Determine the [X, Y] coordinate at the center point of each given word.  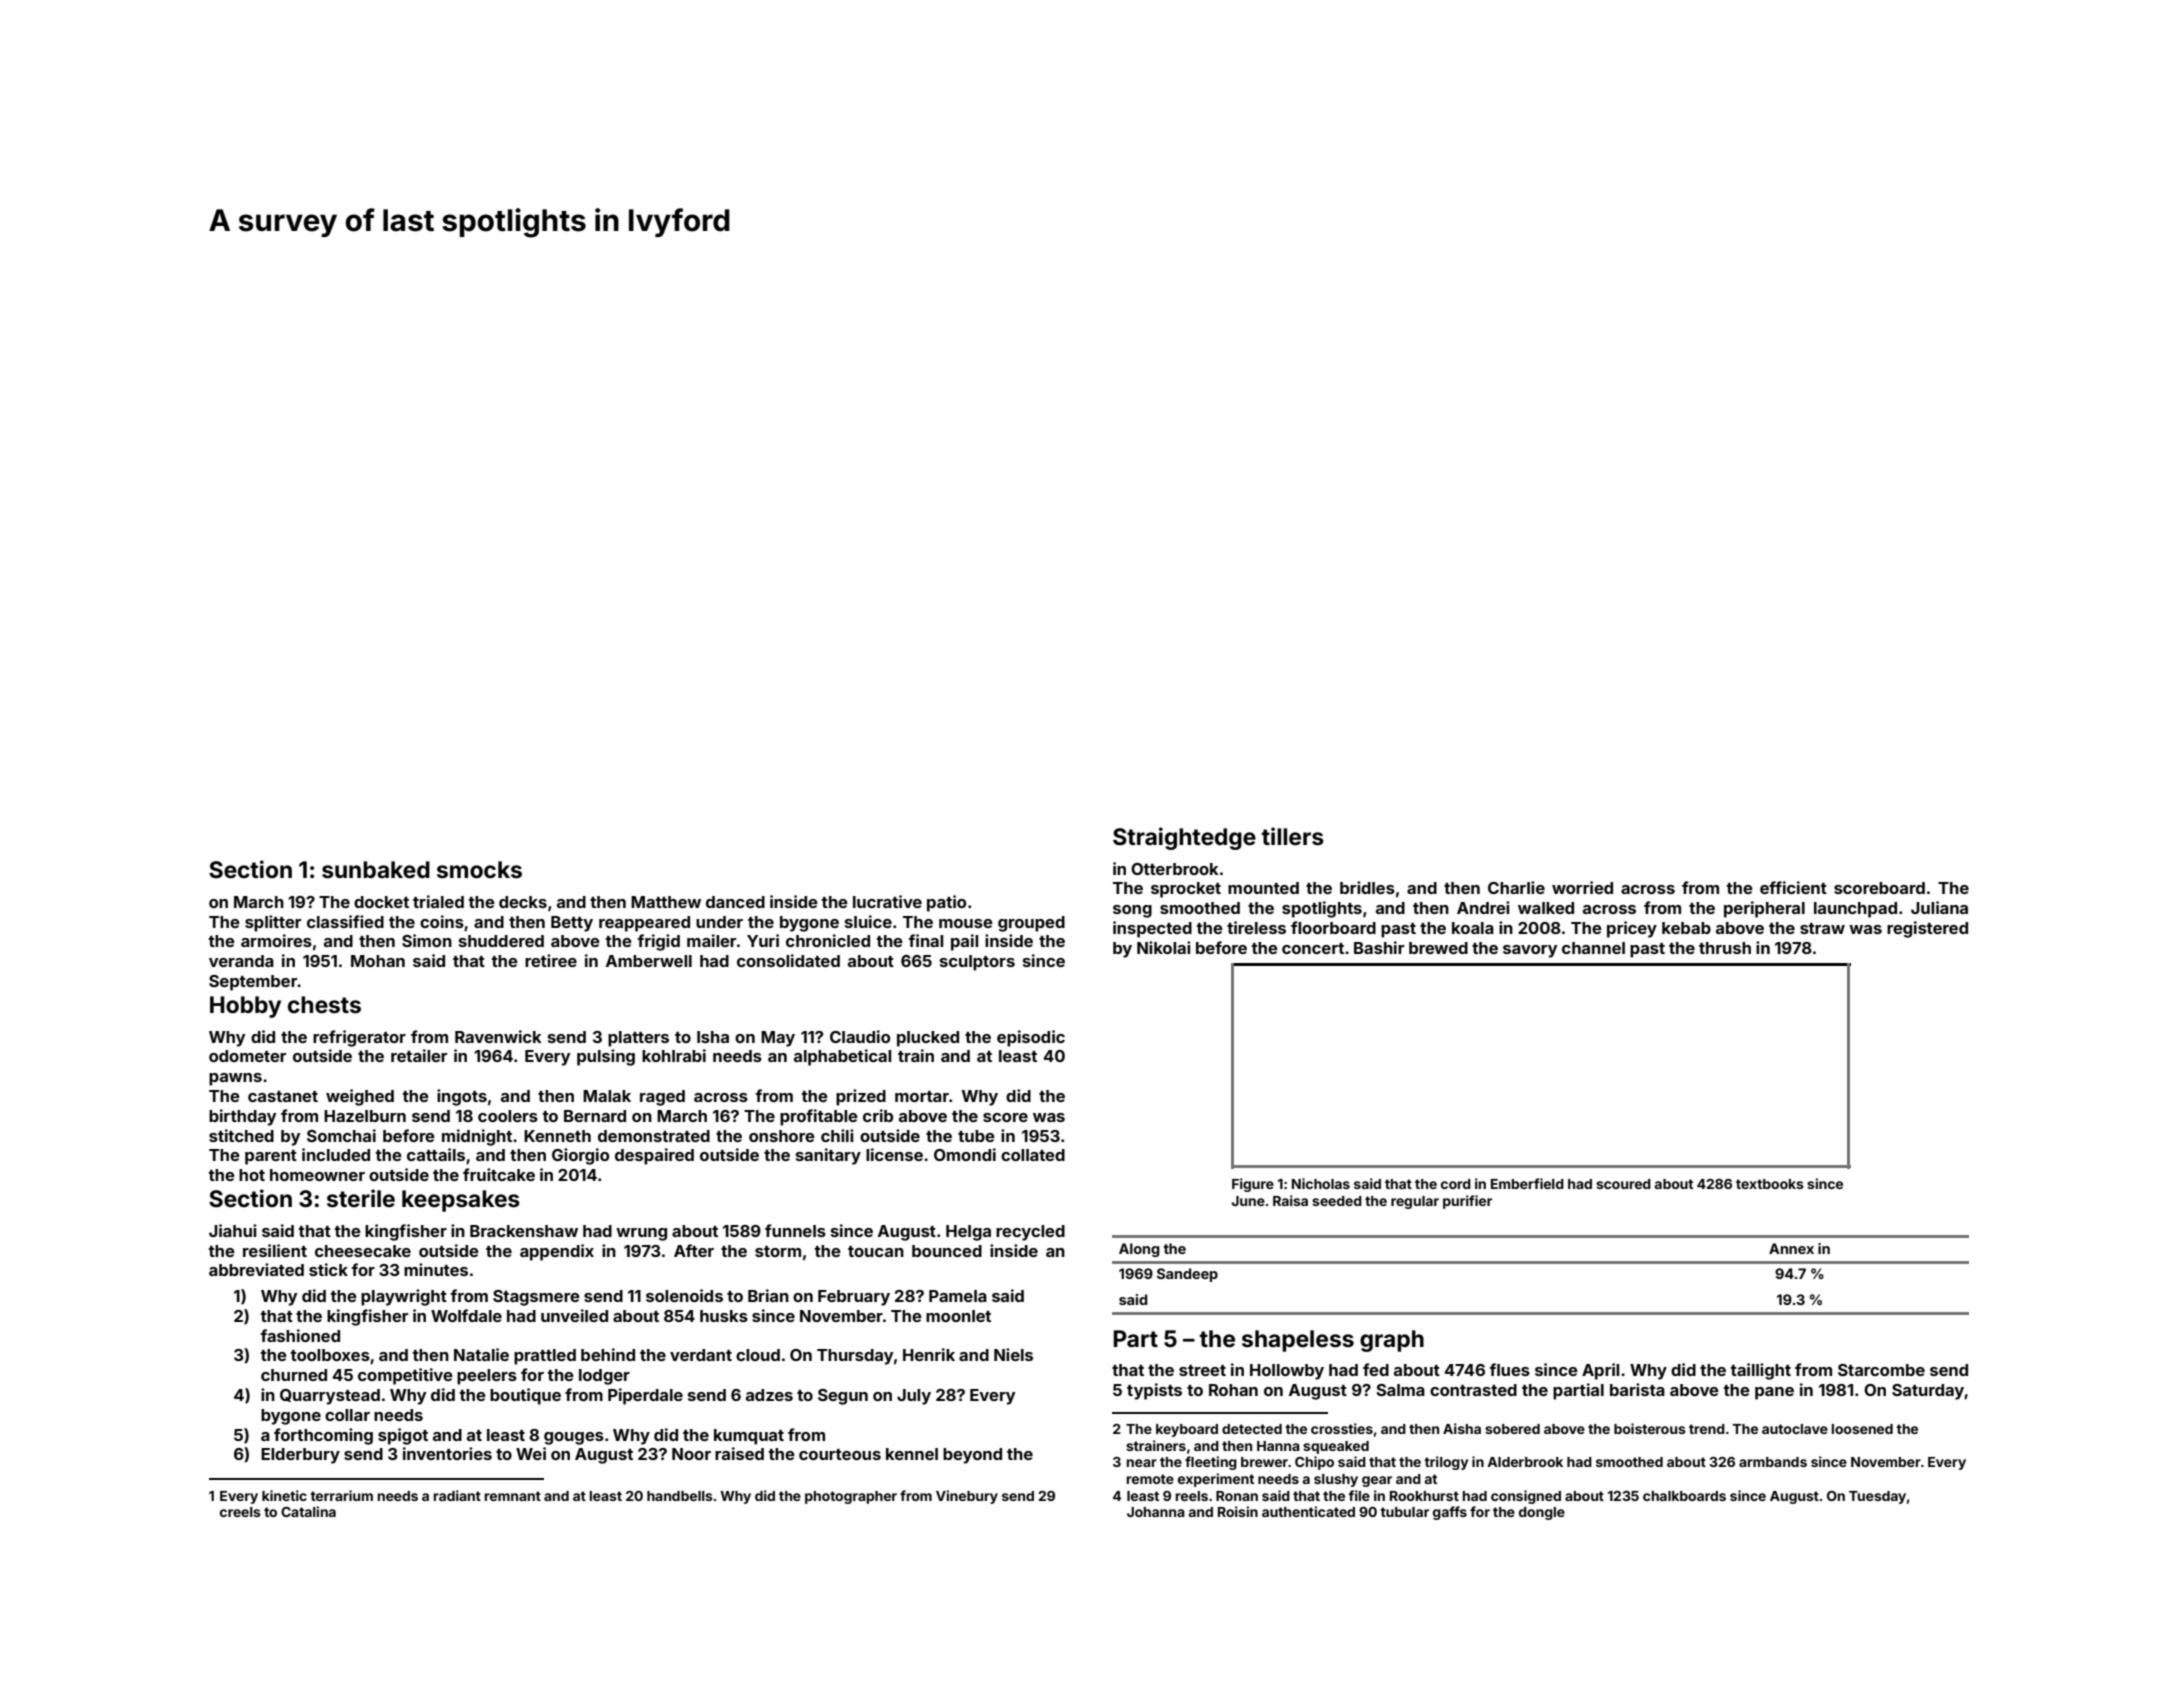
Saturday [1928, 1392]
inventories [447, 1453]
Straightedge [1184, 838]
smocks [479, 870]
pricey [1632, 929]
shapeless [1298, 1341]
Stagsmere [536, 1298]
